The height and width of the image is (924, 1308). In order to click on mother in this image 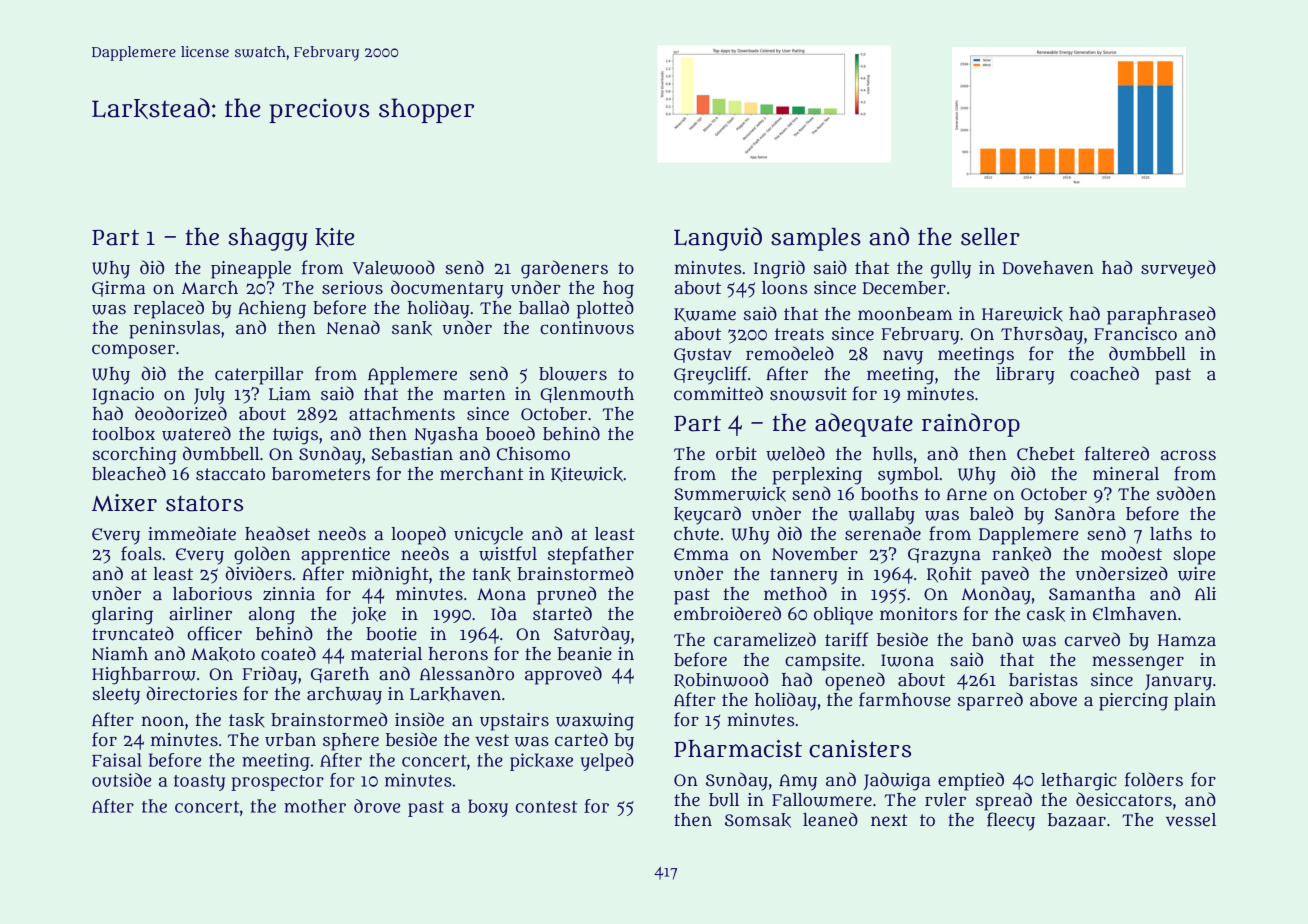, I will do `click(315, 806)`.
